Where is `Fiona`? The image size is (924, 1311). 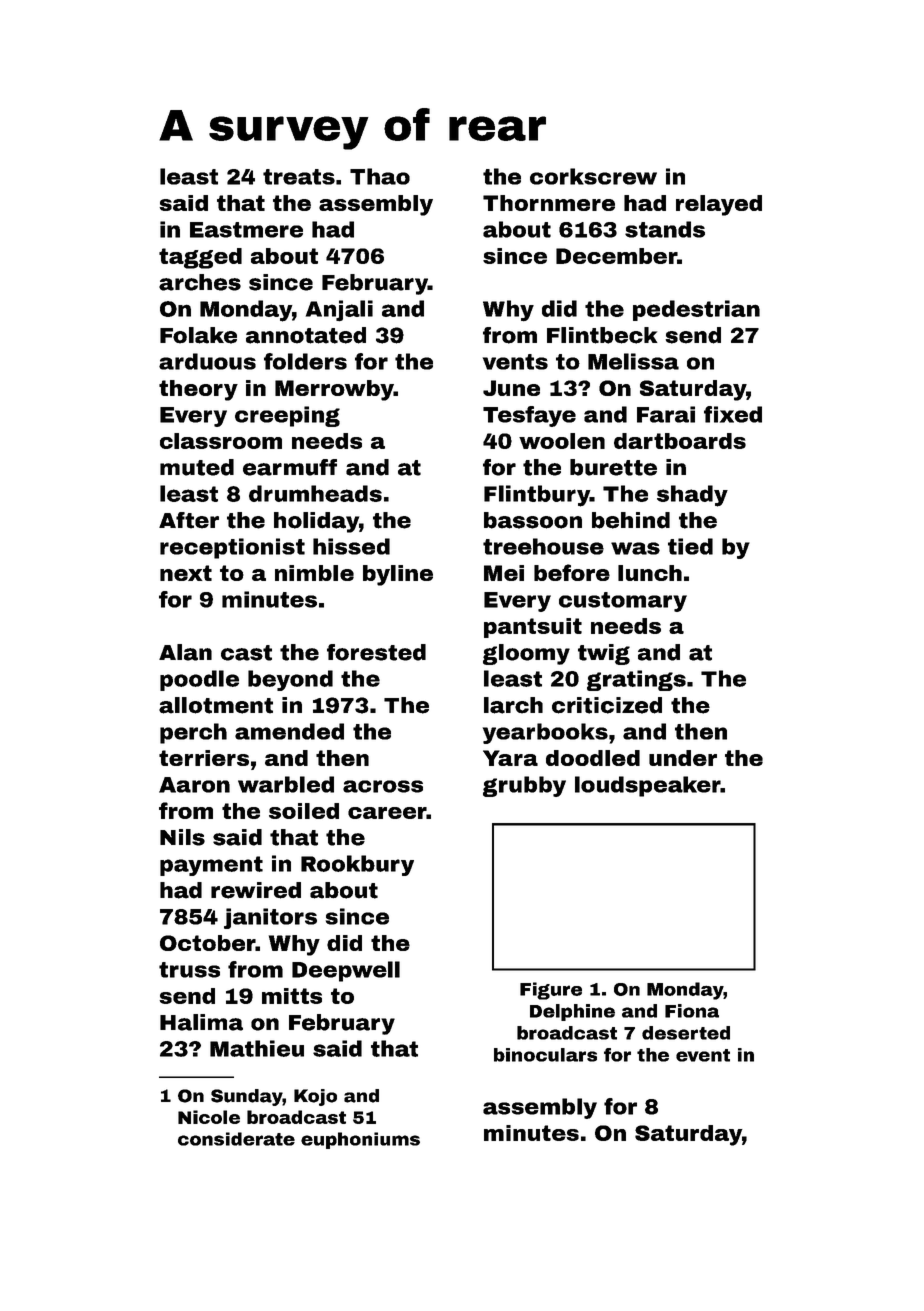 Fiona is located at coordinates (692, 1011).
